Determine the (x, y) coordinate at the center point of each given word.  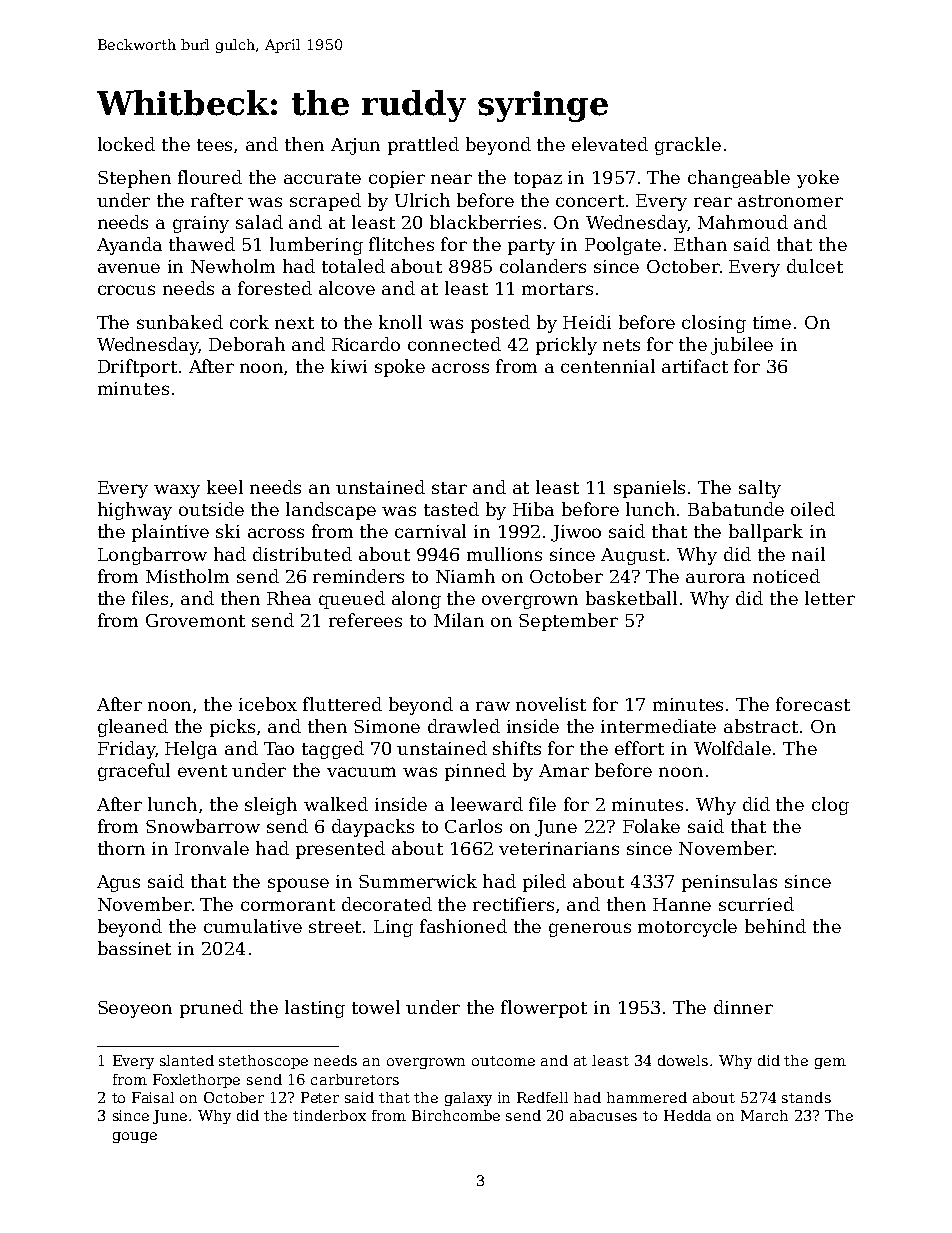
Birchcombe (456, 1115)
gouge (135, 1137)
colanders (543, 266)
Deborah (247, 344)
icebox (268, 704)
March (764, 1115)
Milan (459, 620)
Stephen (134, 179)
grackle (688, 146)
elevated (610, 144)
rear (713, 202)
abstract (761, 726)
